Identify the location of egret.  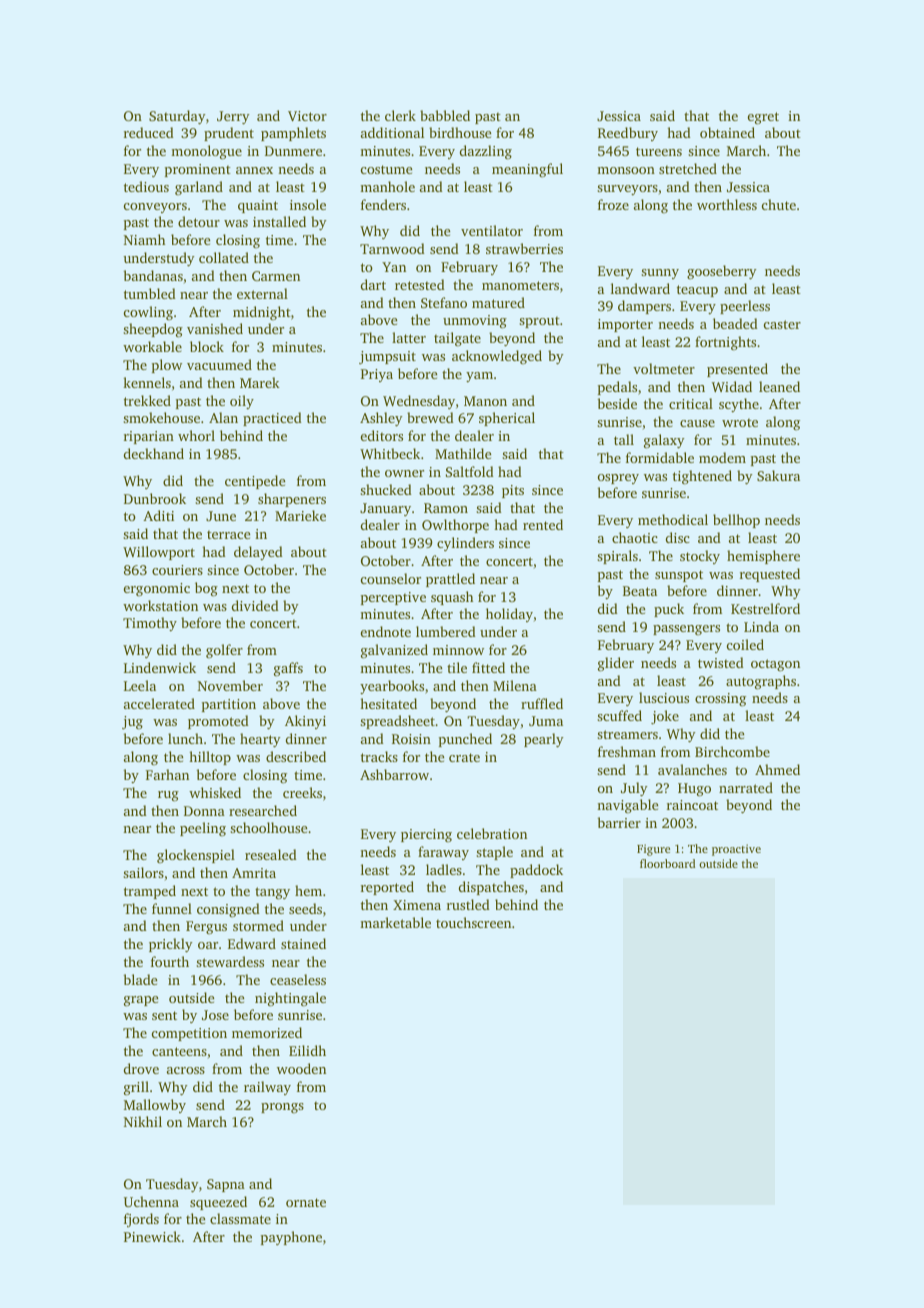
(763, 118).
